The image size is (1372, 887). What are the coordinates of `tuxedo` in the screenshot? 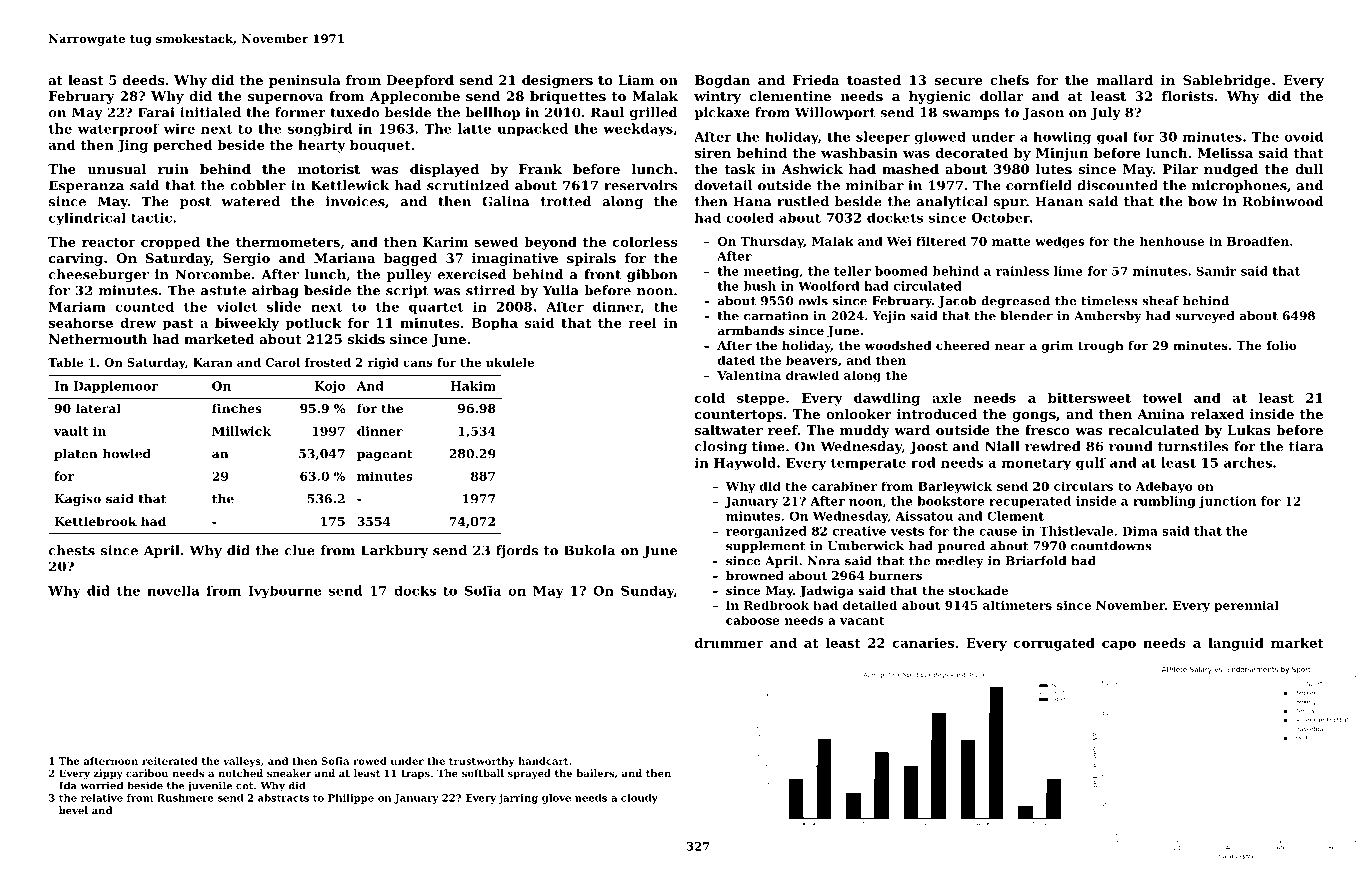 It's located at (354, 112).
